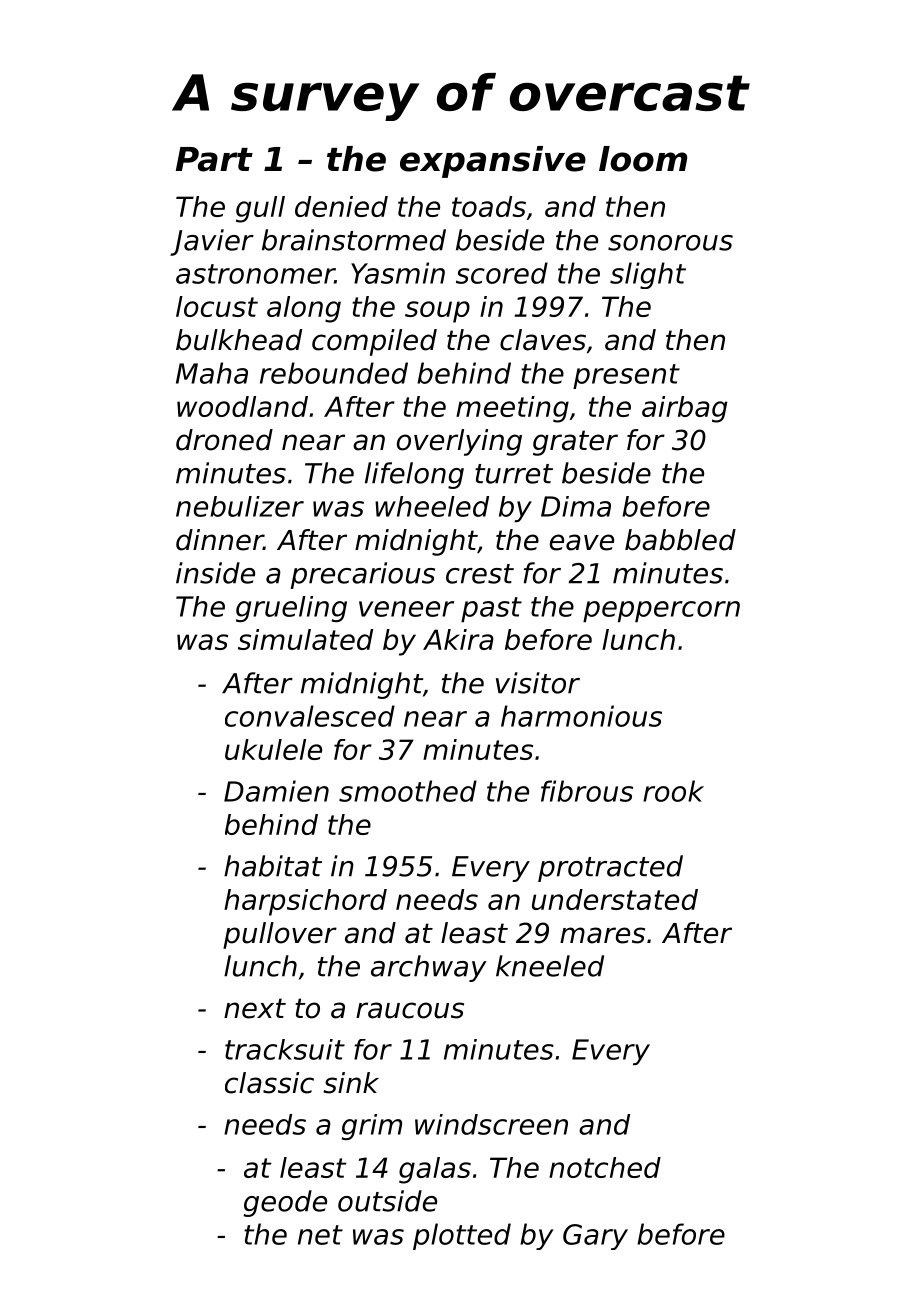  What do you see at coordinates (429, 968) in the image?
I see `archway` at bounding box center [429, 968].
